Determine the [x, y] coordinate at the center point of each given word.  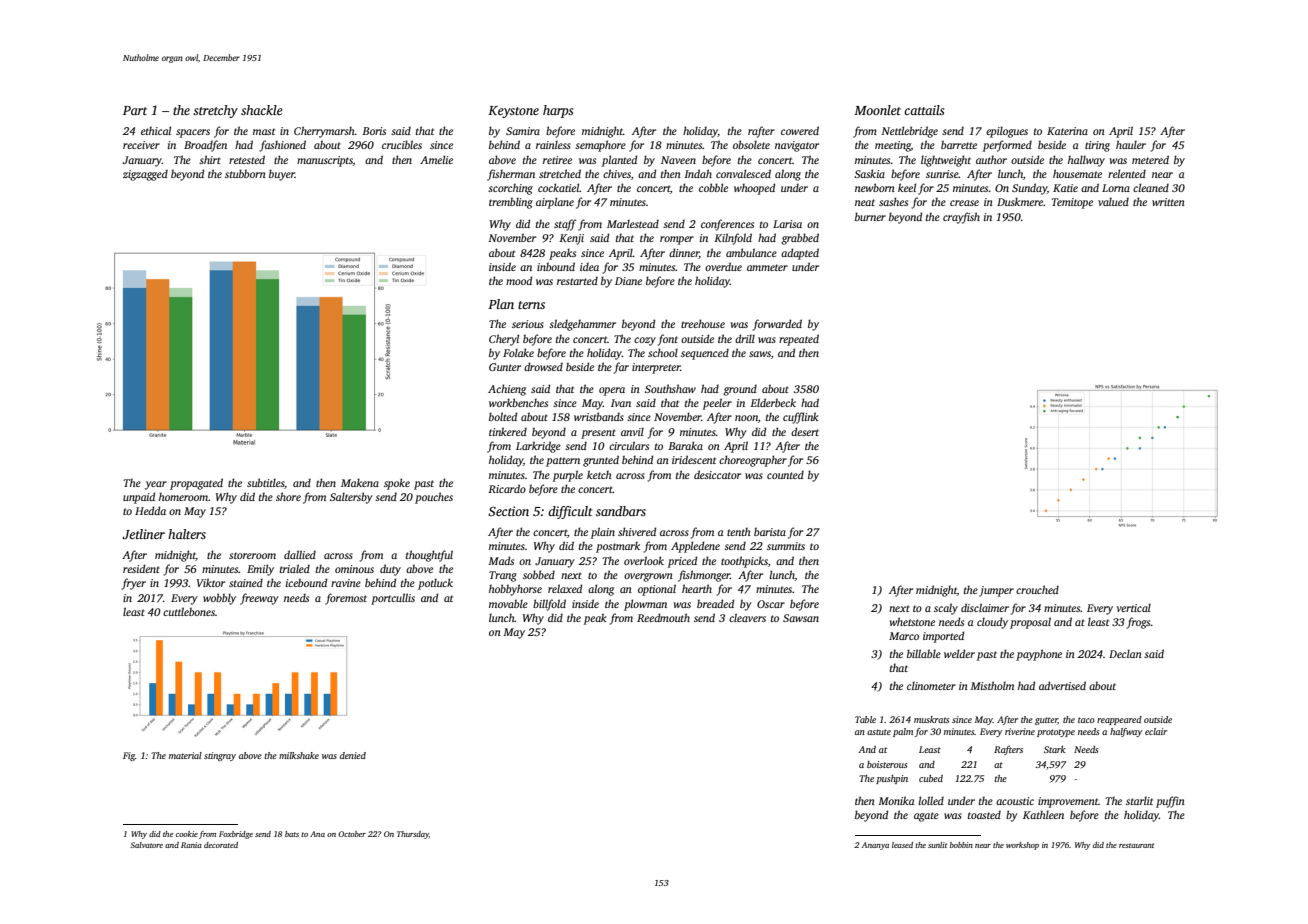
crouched [1037, 589]
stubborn [245, 173]
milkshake [299, 755]
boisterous [887, 764]
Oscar [771, 604]
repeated [799, 340]
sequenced [705, 354]
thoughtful [429, 556]
